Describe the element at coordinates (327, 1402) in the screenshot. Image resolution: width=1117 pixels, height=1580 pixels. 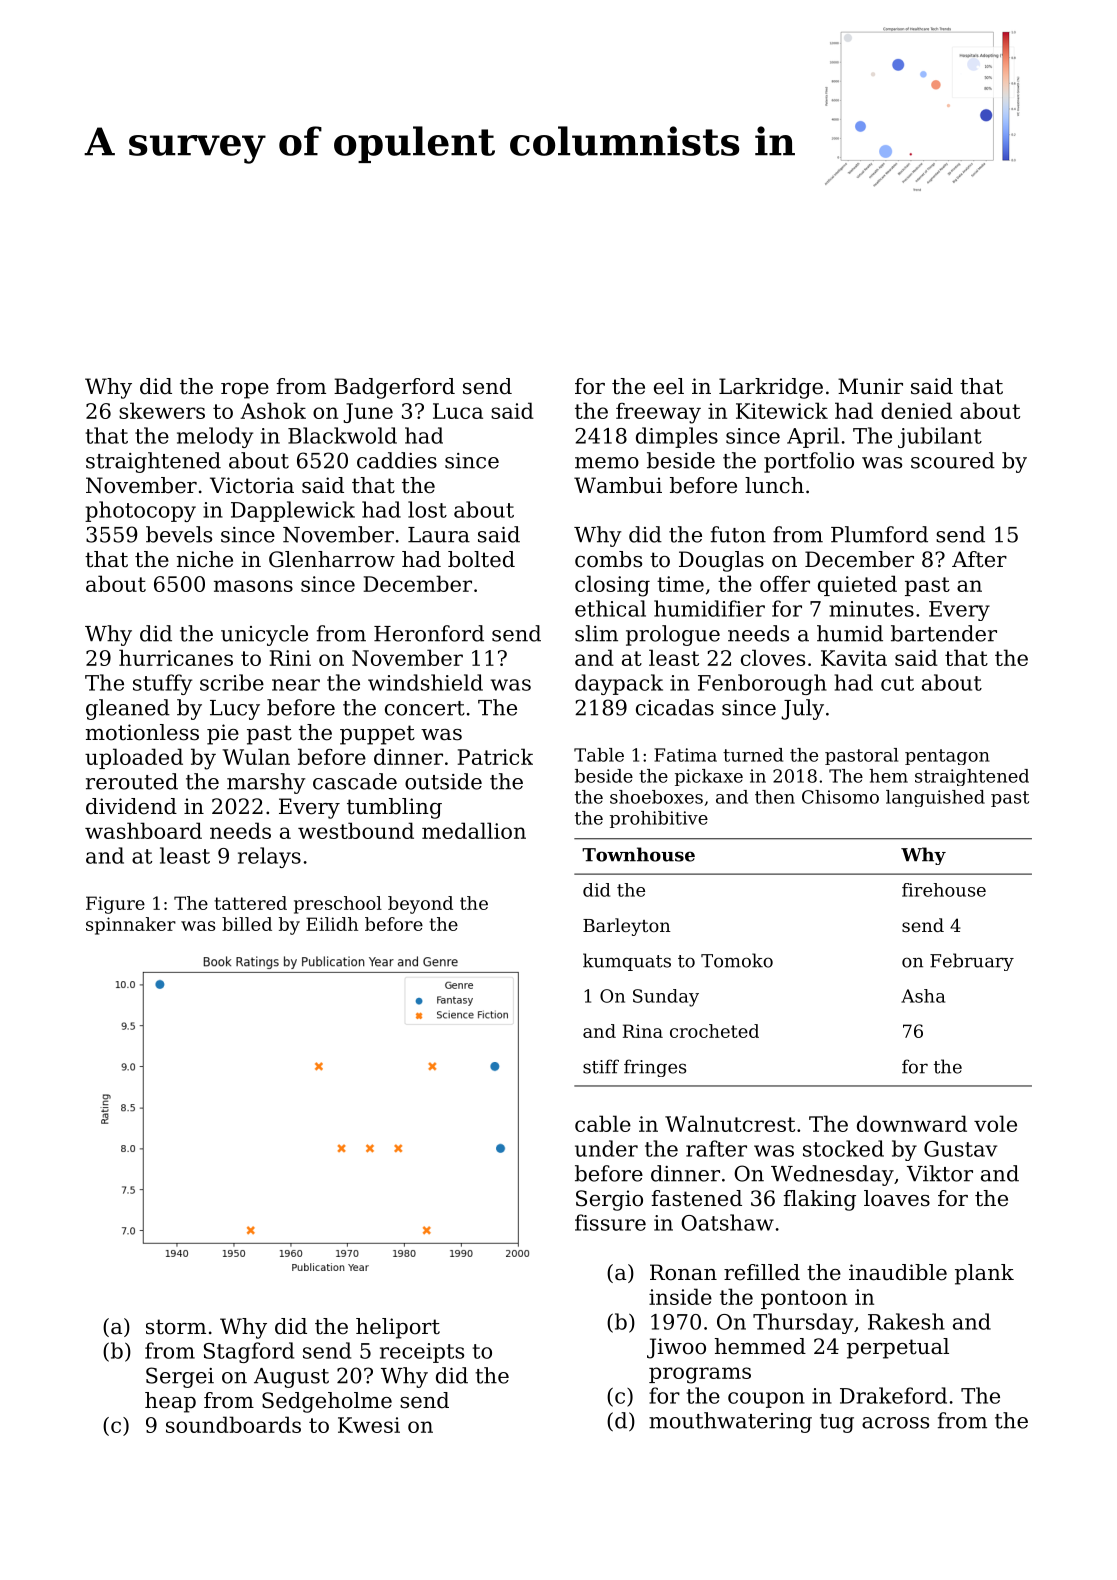
I see `Sedgeholme` at that location.
